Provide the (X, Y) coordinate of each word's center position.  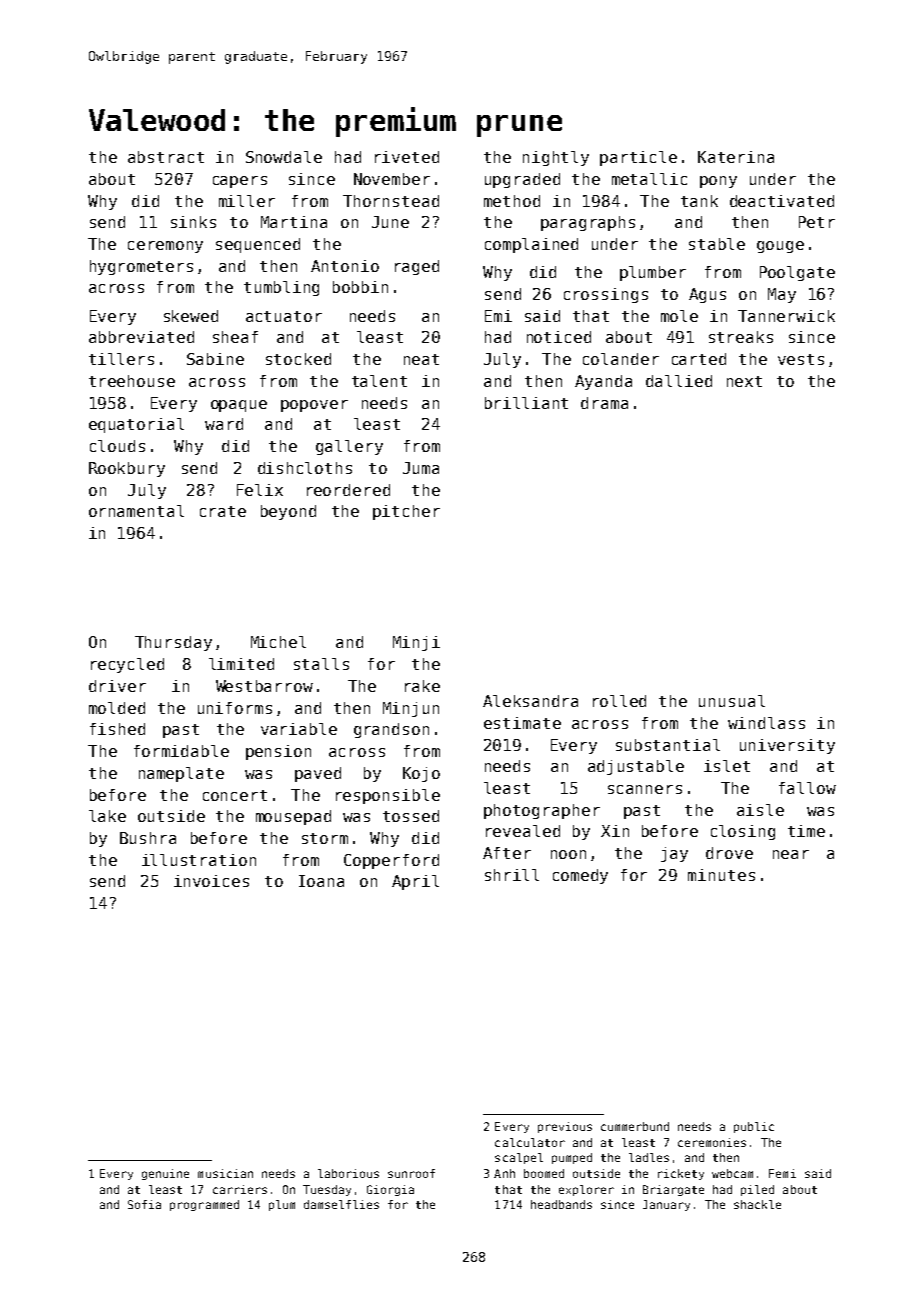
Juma (421, 468)
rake (422, 686)
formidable (181, 751)
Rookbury (127, 469)
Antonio (345, 266)
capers (240, 182)
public (754, 1127)
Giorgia (390, 1190)
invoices (211, 881)
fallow (807, 788)
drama (604, 403)
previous (565, 1127)
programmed (204, 1205)
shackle (757, 1204)
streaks (741, 337)
